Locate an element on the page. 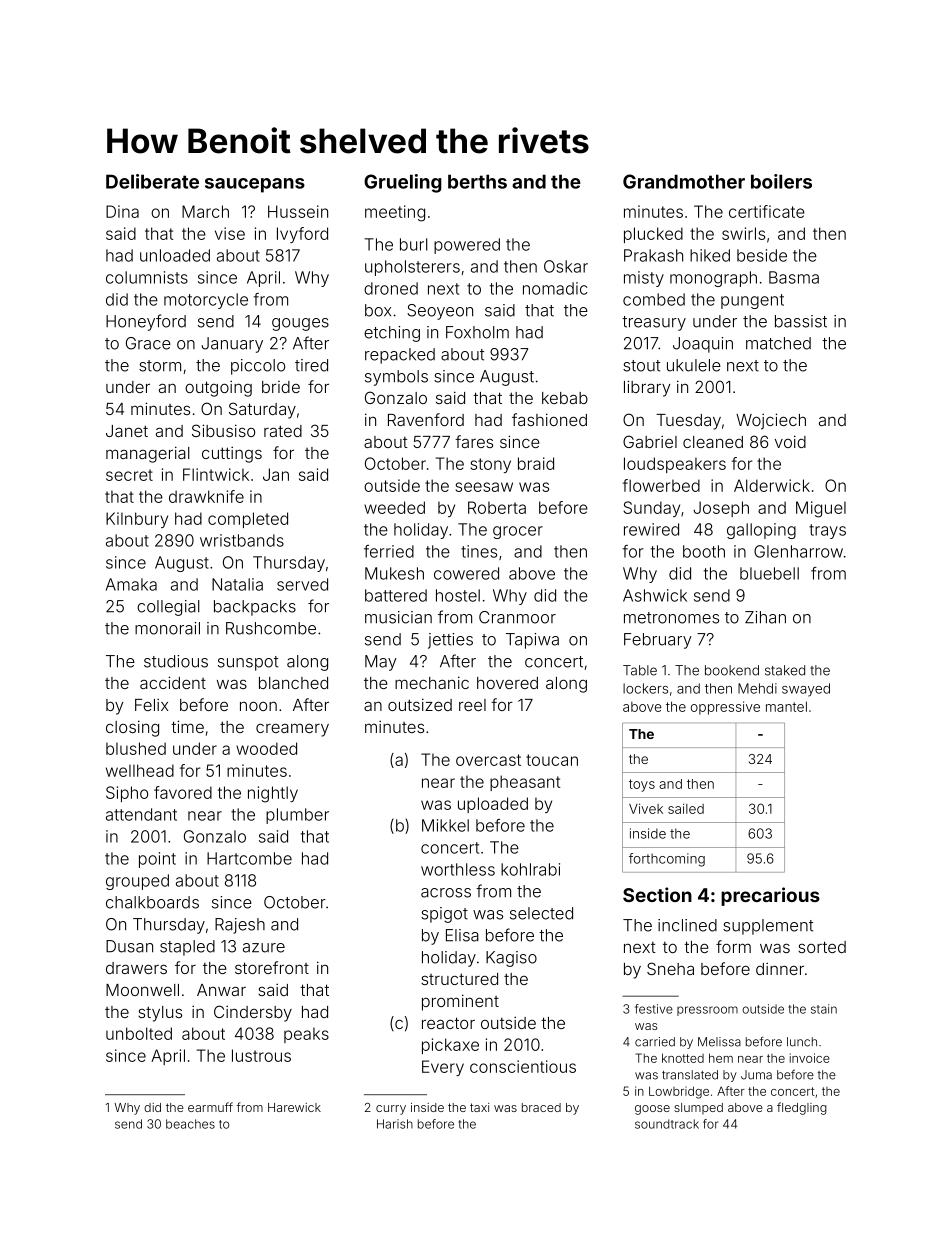  Ravenford is located at coordinates (426, 419).
